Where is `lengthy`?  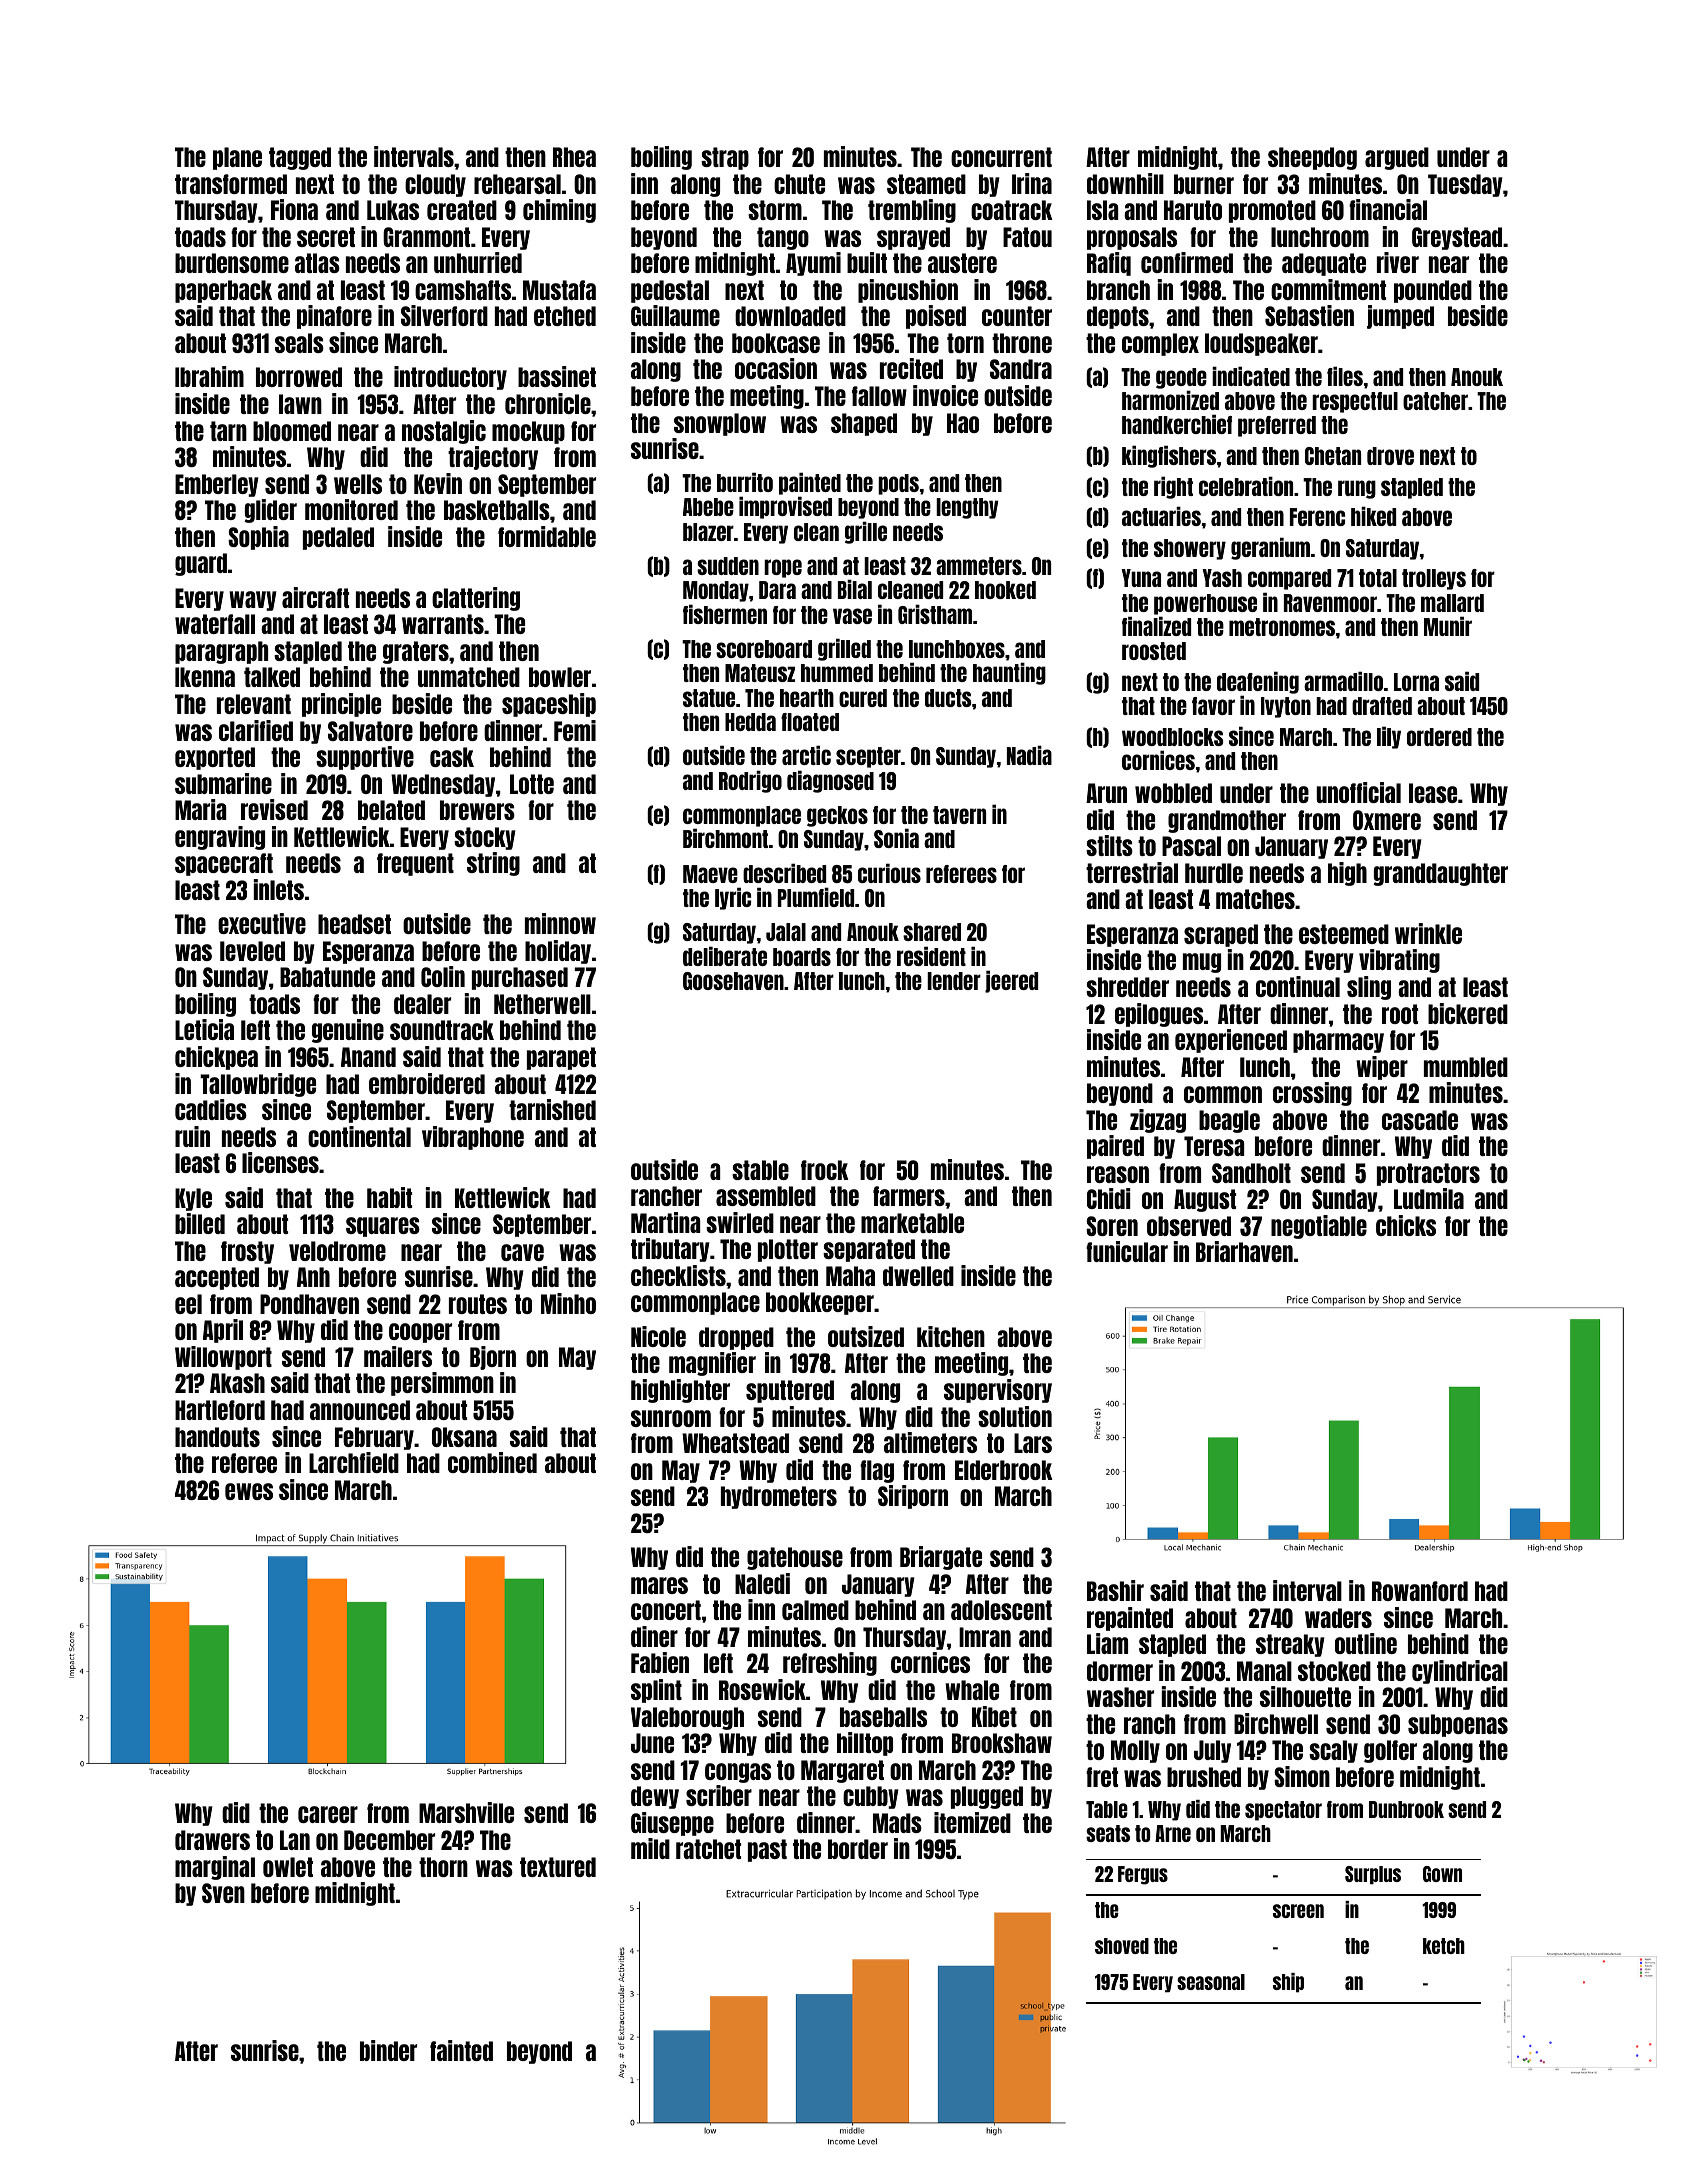
lengthy is located at coordinates (967, 508).
